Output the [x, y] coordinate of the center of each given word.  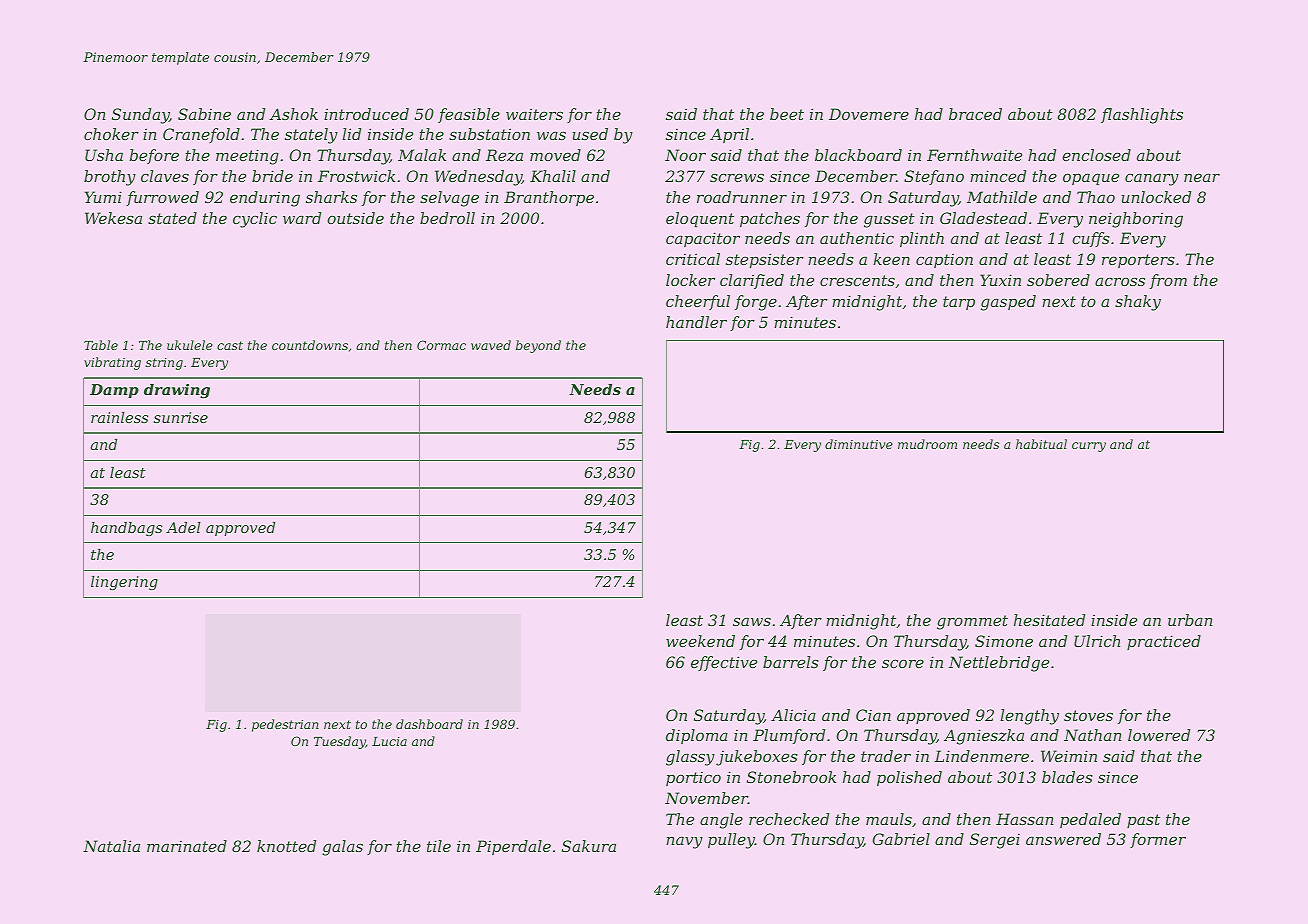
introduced [366, 114]
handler [696, 322]
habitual [1041, 444]
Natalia [111, 846]
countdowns [310, 345]
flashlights [1142, 116]
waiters [534, 114]
